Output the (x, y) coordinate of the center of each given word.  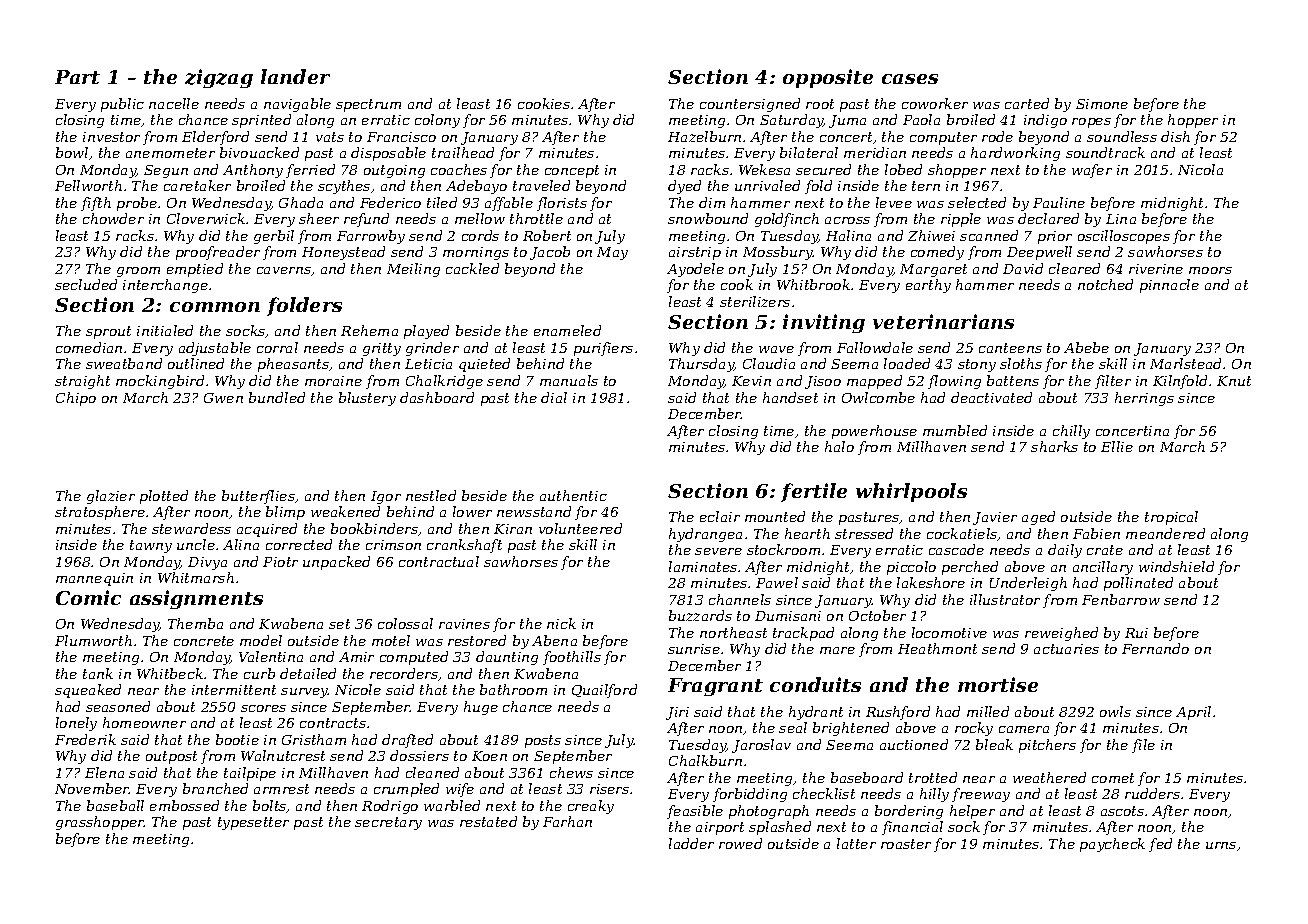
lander (295, 76)
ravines (464, 624)
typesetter (253, 823)
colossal (405, 623)
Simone (1102, 104)
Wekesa (764, 169)
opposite (828, 78)
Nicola (1200, 169)
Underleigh (1028, 584)
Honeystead (343, 253)
